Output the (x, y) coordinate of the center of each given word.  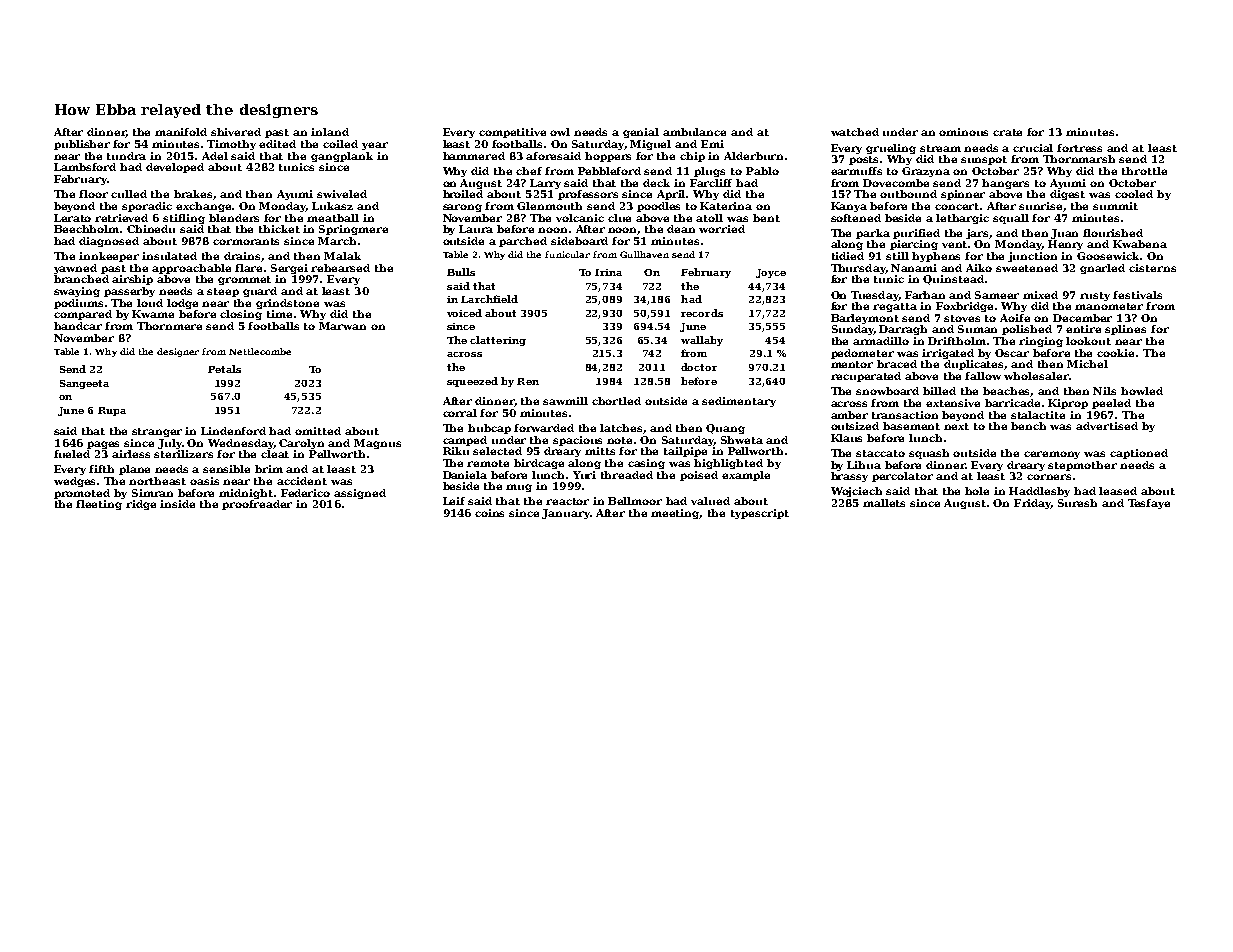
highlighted (728, 464)
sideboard (579, 241)
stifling (184, 219)
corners (1049, 477)
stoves (962, 318)
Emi (712, 144)
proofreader (257, 505)
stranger (157, 432)
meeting (675, 514)
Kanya (849, 207)
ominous (963, 132)
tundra (126, 156)
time (279, 314)
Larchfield (489, 299)
